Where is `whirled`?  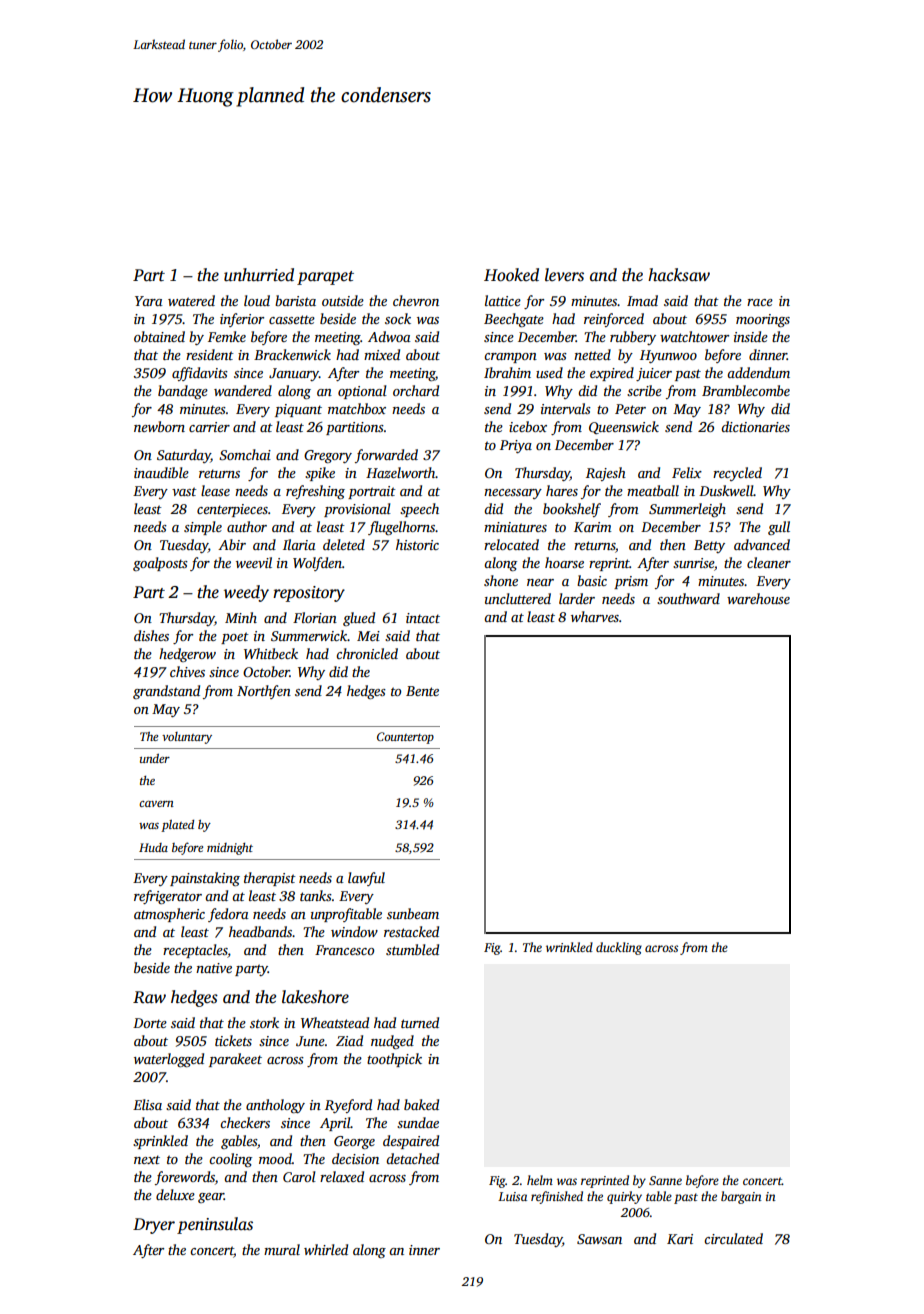 whirled is located at coordinates (326, 1249).
